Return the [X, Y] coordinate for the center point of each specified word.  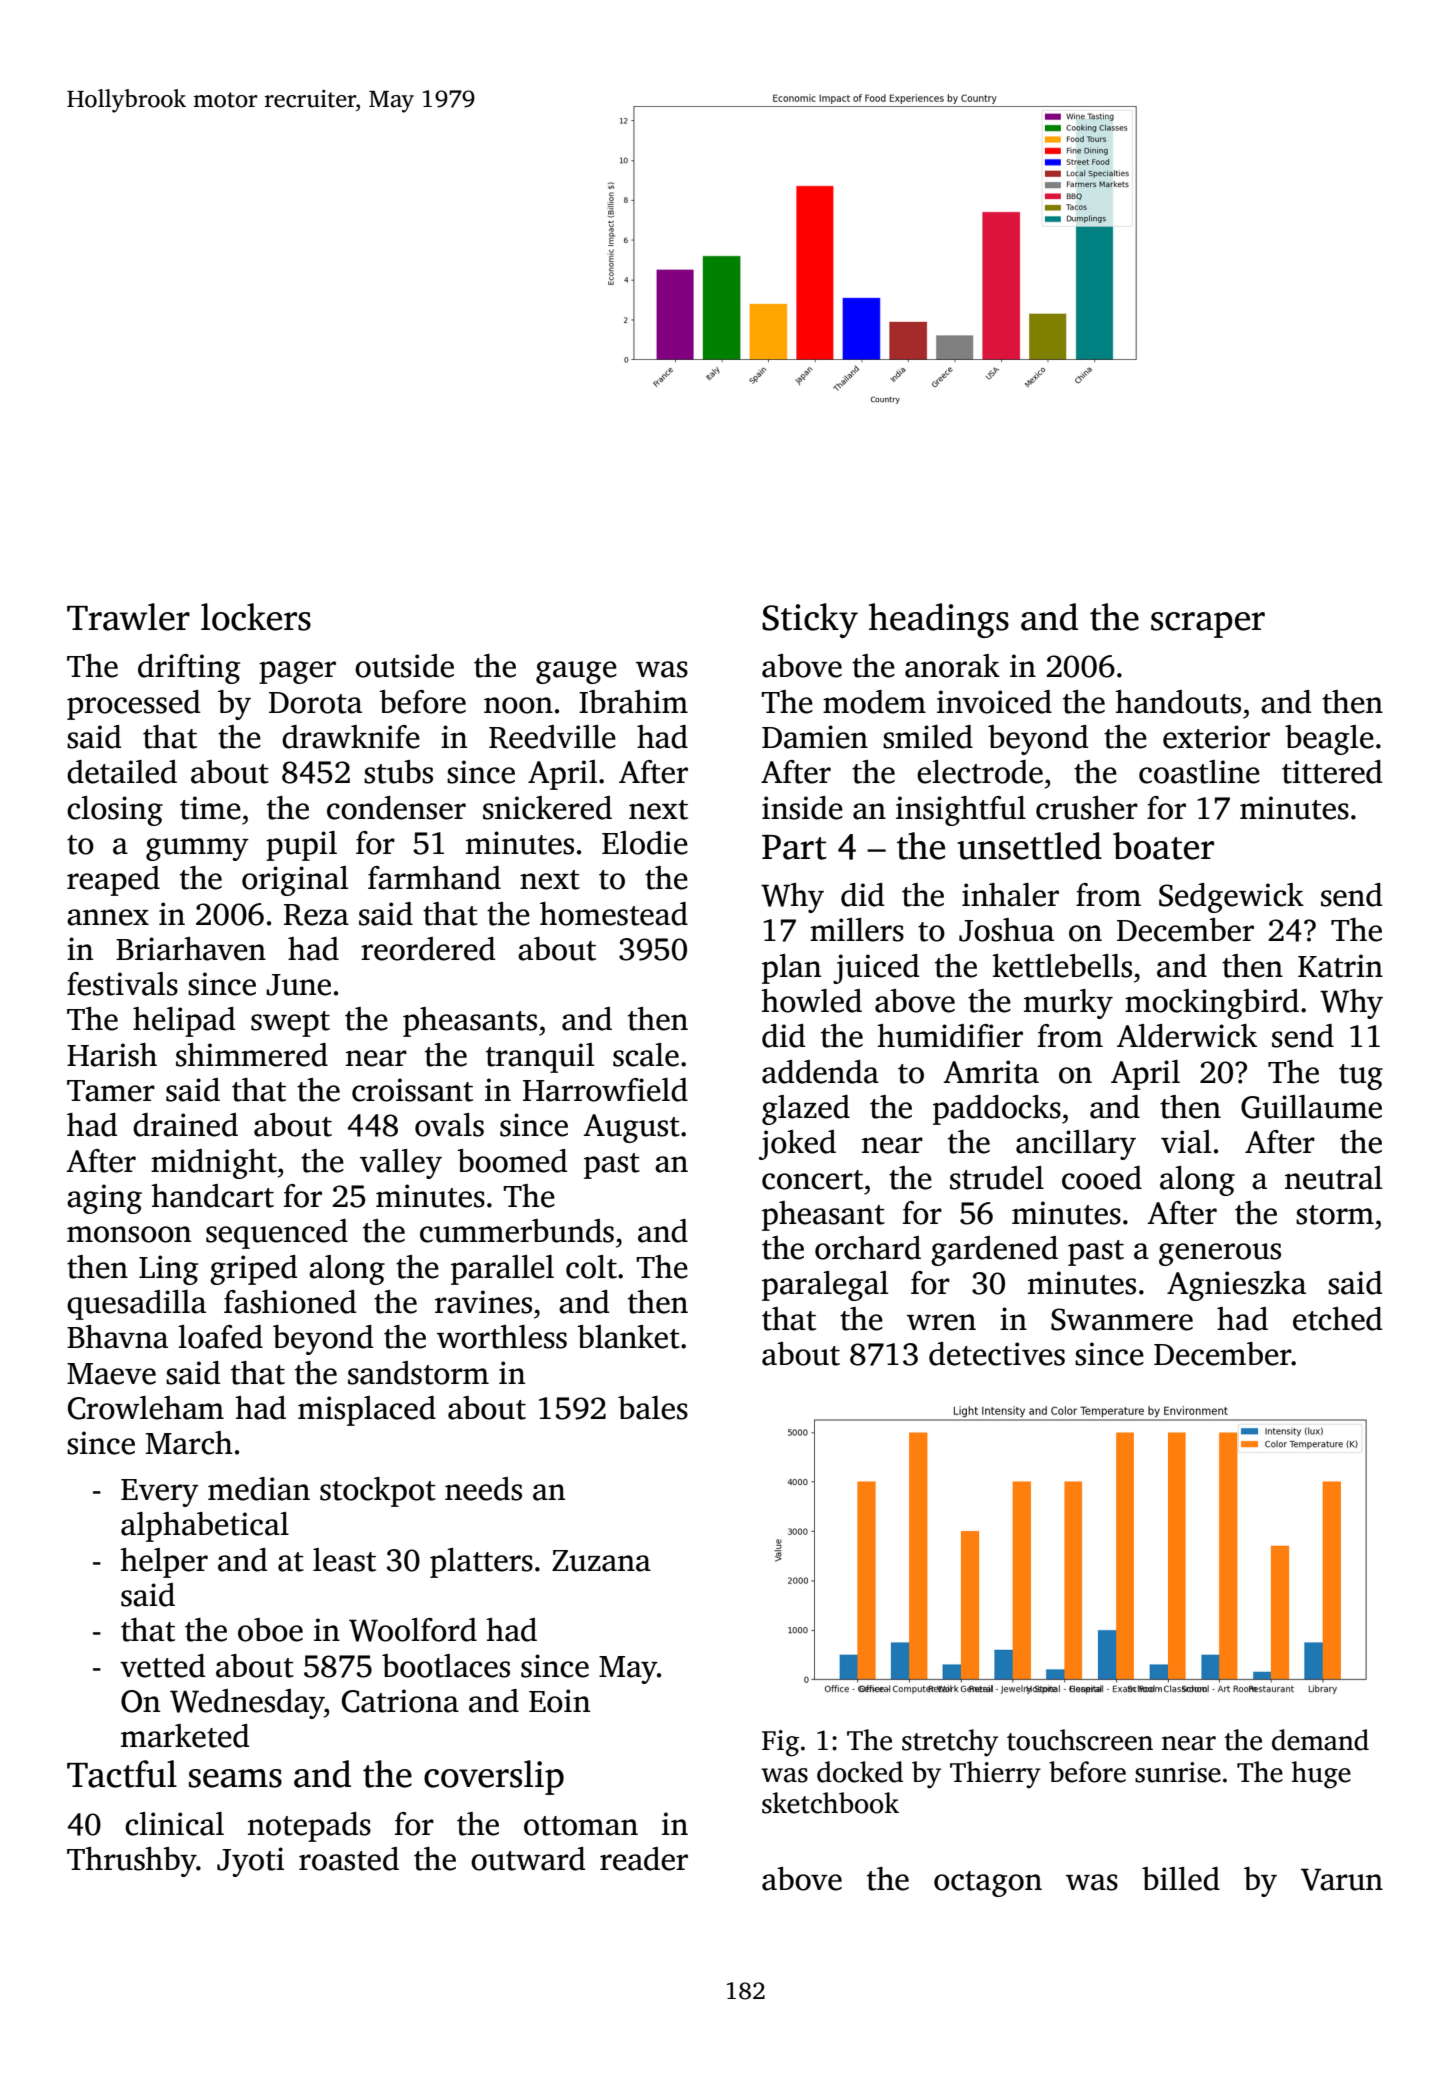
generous [1220, 1254]
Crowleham [146, 1408]
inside [802, 808]
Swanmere [1122, 1319]
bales [653, 1408]
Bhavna [117, 1337]
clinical [174, 1824]
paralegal [825, 1286]
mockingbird [1212, 1004]
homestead [614, 914]
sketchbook [830, 1803]
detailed [122, 772]
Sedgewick [1231, 898]
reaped [113, 881]
